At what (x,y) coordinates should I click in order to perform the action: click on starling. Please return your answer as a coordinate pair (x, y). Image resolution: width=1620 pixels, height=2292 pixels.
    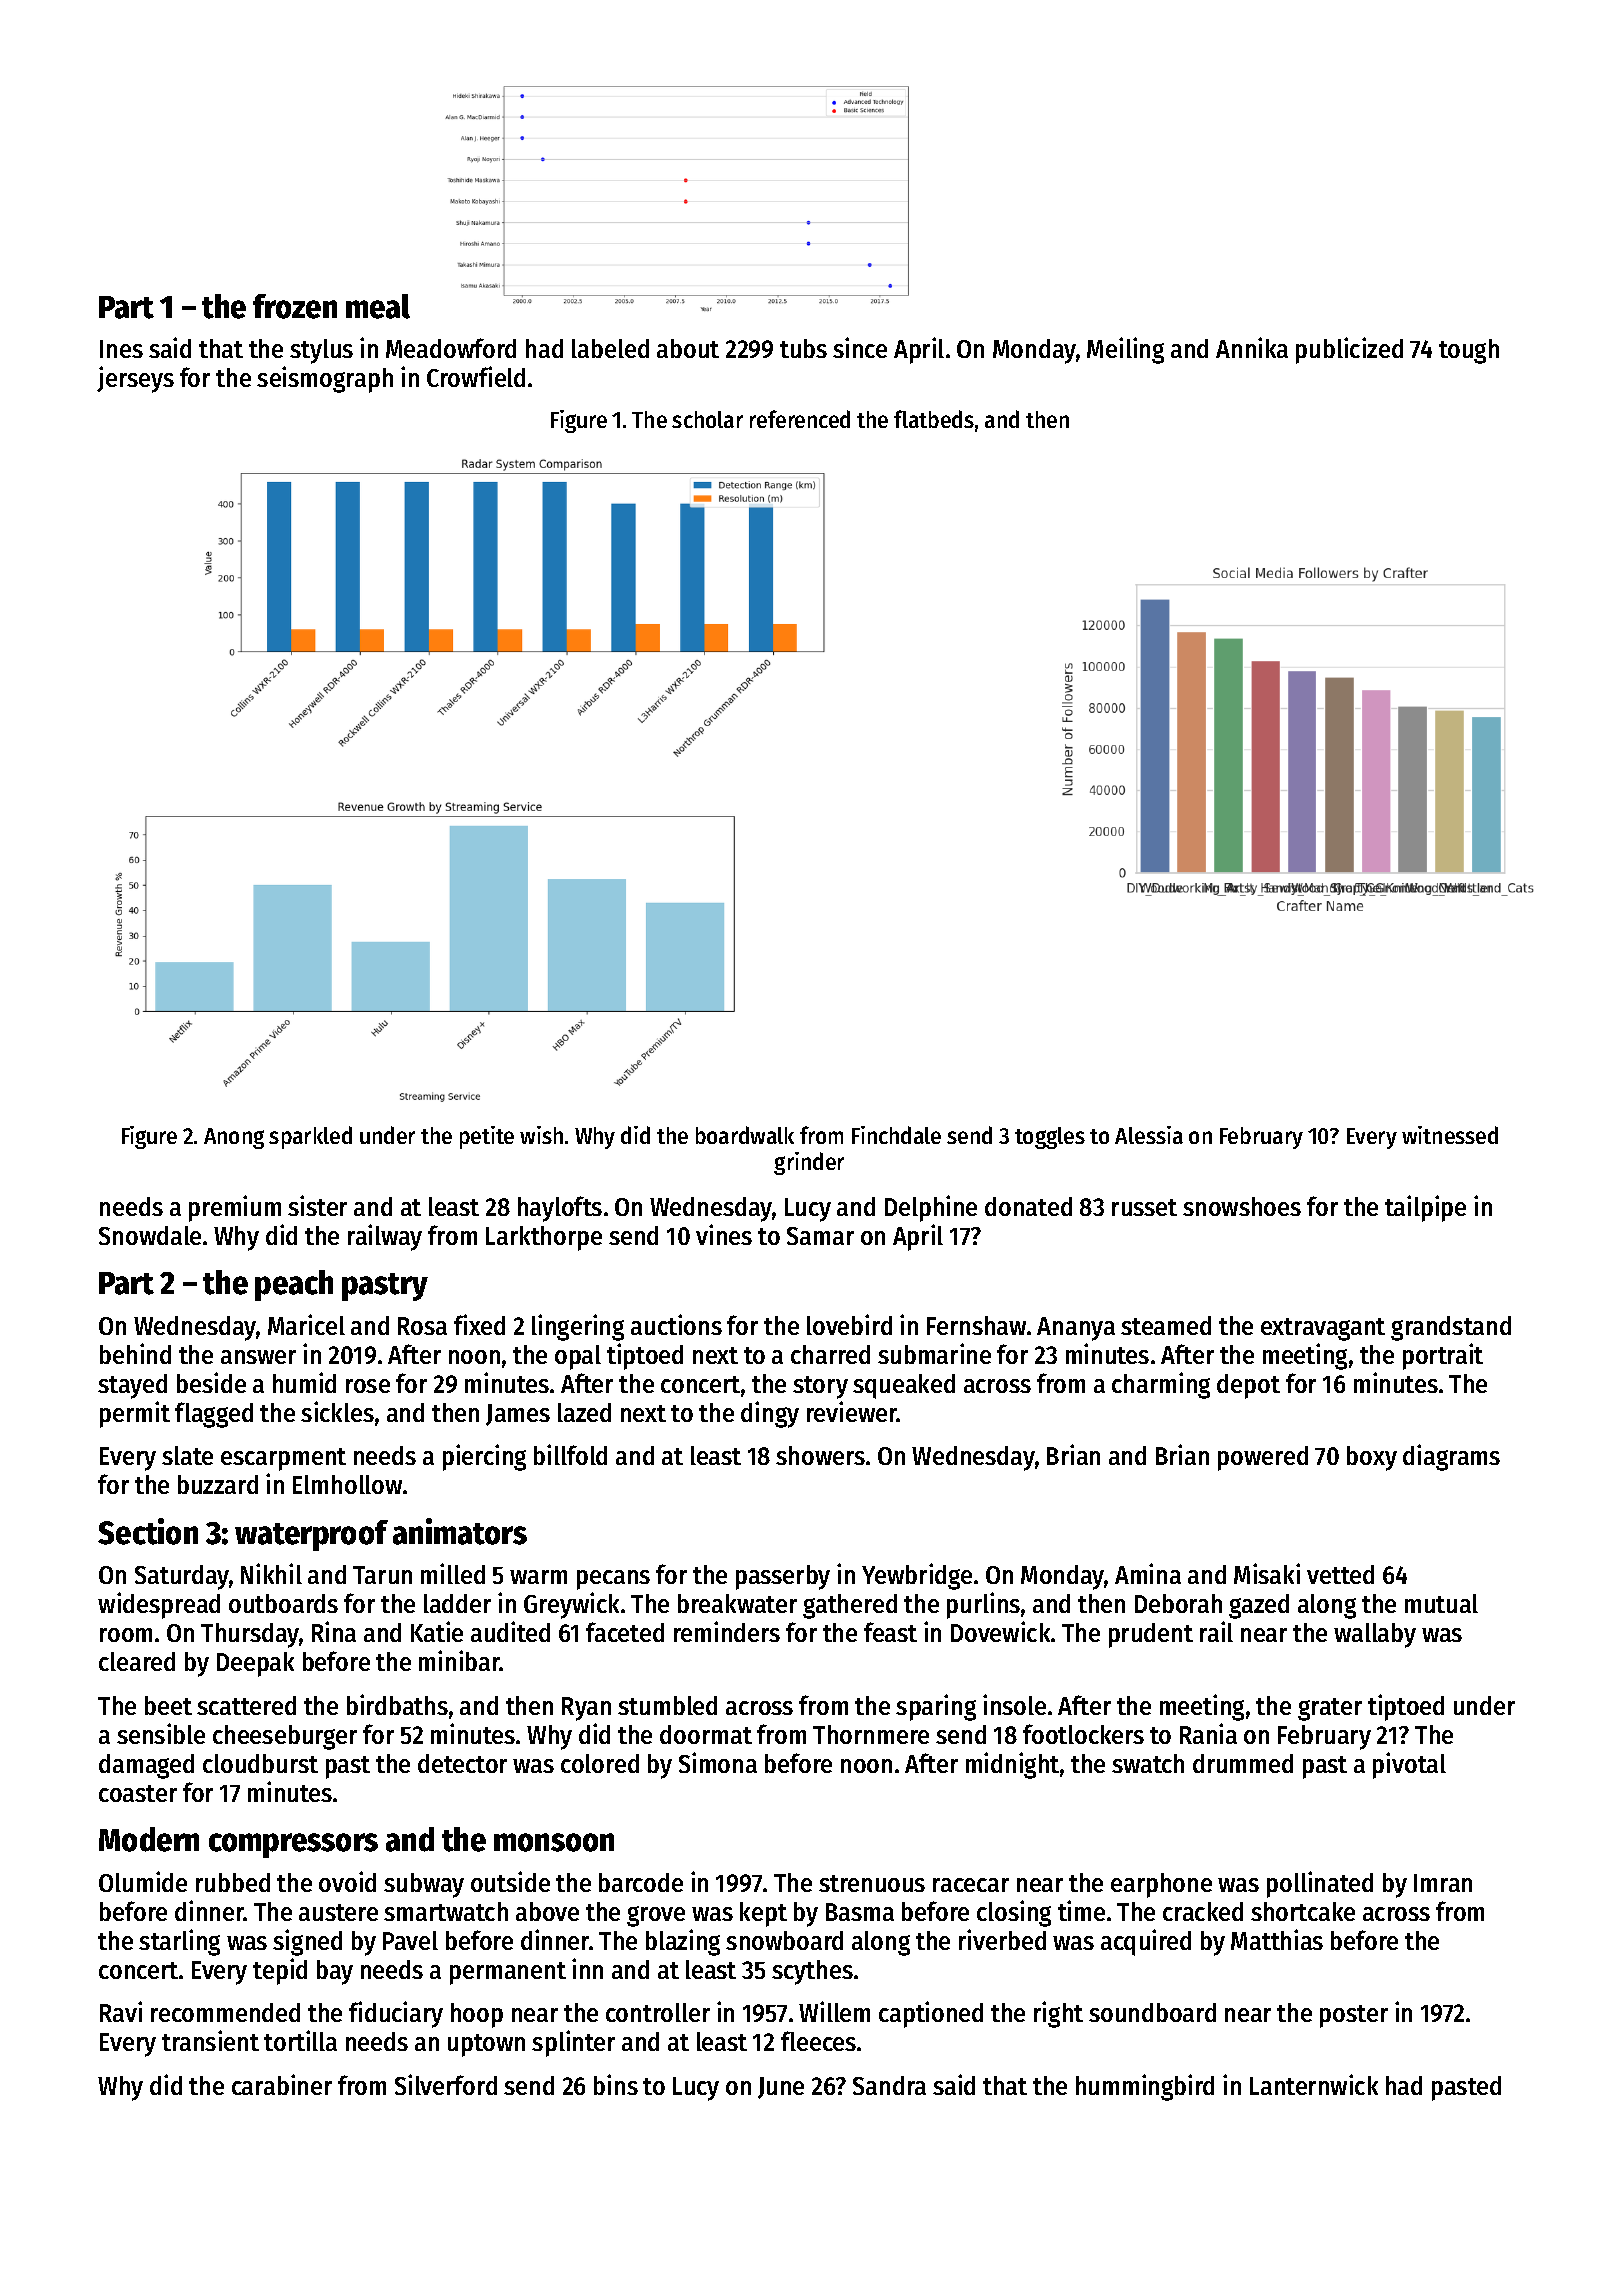
    Looking at the image, I should click on (179, 1942).
